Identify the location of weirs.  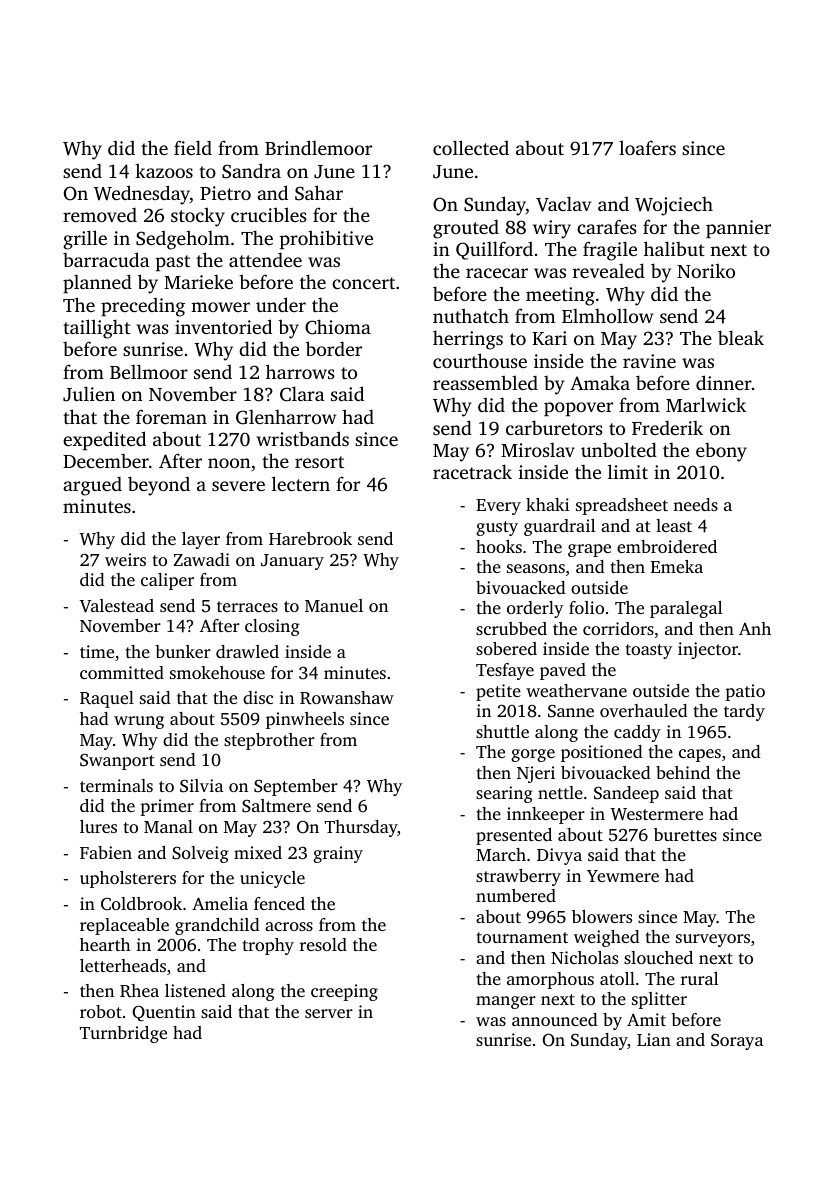
(125, 559).
